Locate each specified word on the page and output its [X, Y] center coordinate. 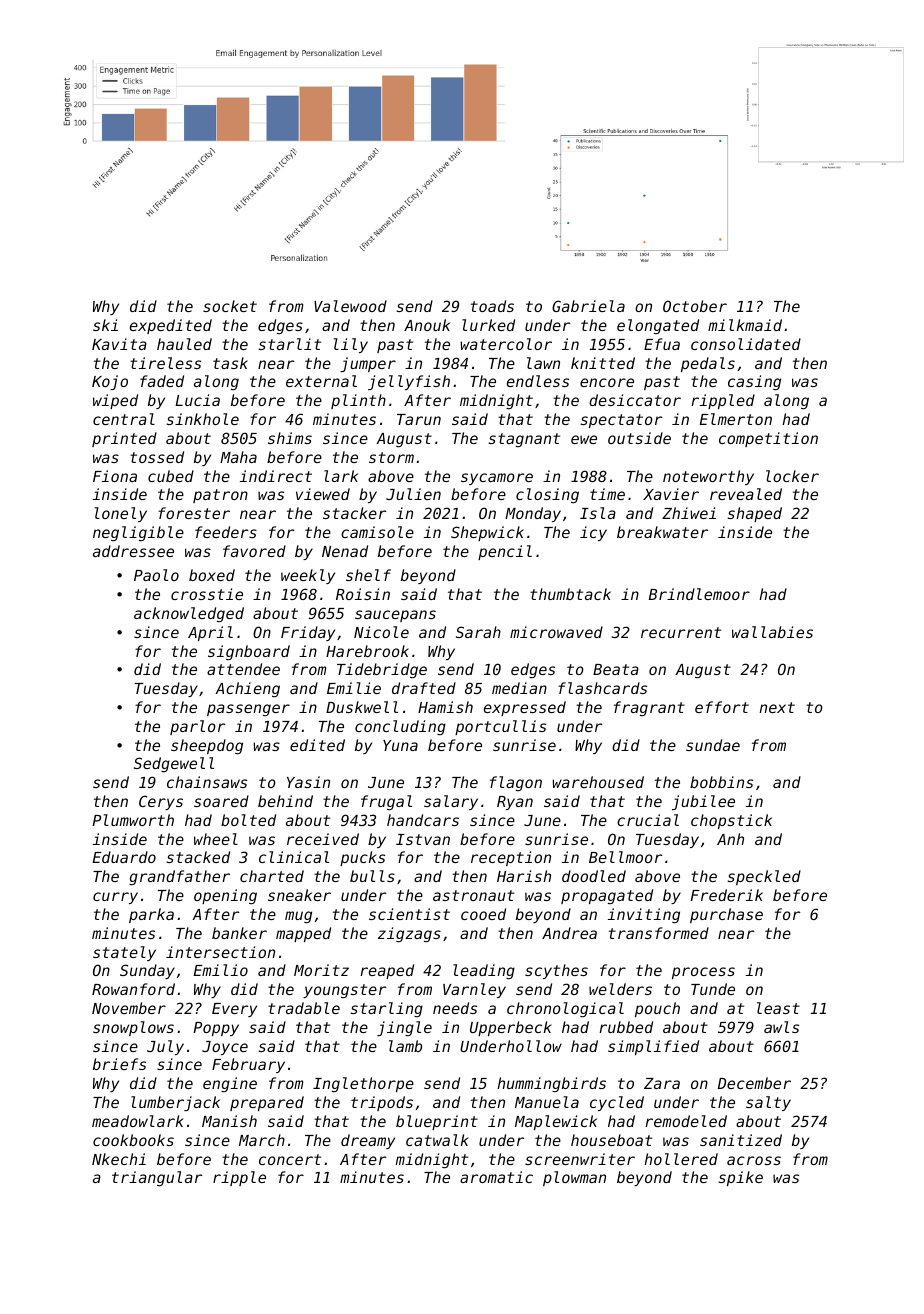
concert [290, 1159]
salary [451, 802]
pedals [708, 364]
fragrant [649, 708]
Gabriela [588, 306]
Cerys [161, 802]
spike [740, 1178]
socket [230, 306]
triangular [157, 1178]
